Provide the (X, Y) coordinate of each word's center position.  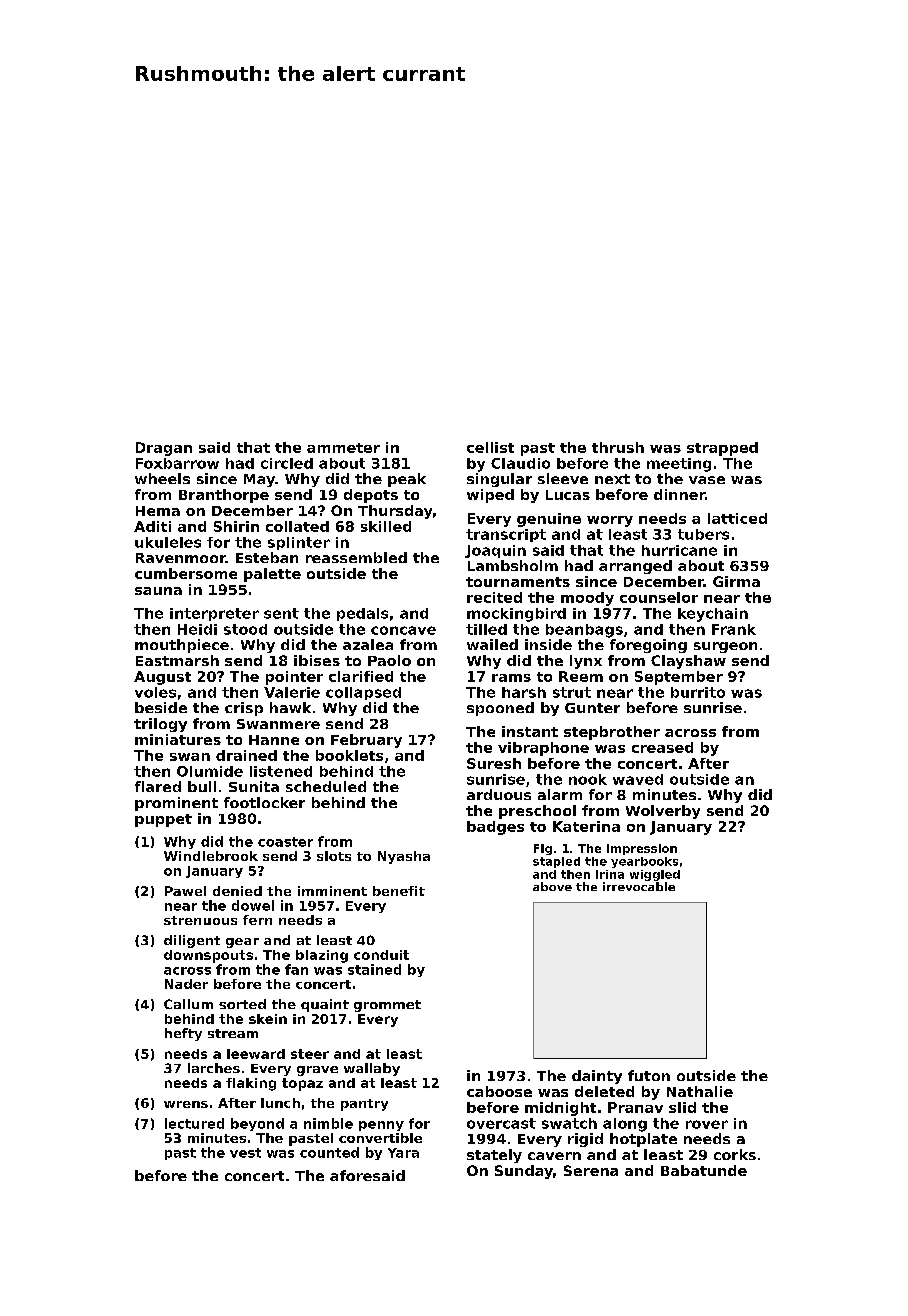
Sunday (524, 1172)
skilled (386, 526)
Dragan (164, 449)
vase (707, 480)
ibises (317, 660)
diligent (192, 941)
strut (572, 692)
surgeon (725, 647)
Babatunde (704, 1170)
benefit (399, 891)
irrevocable (639, 886)
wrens (186, 1104)
